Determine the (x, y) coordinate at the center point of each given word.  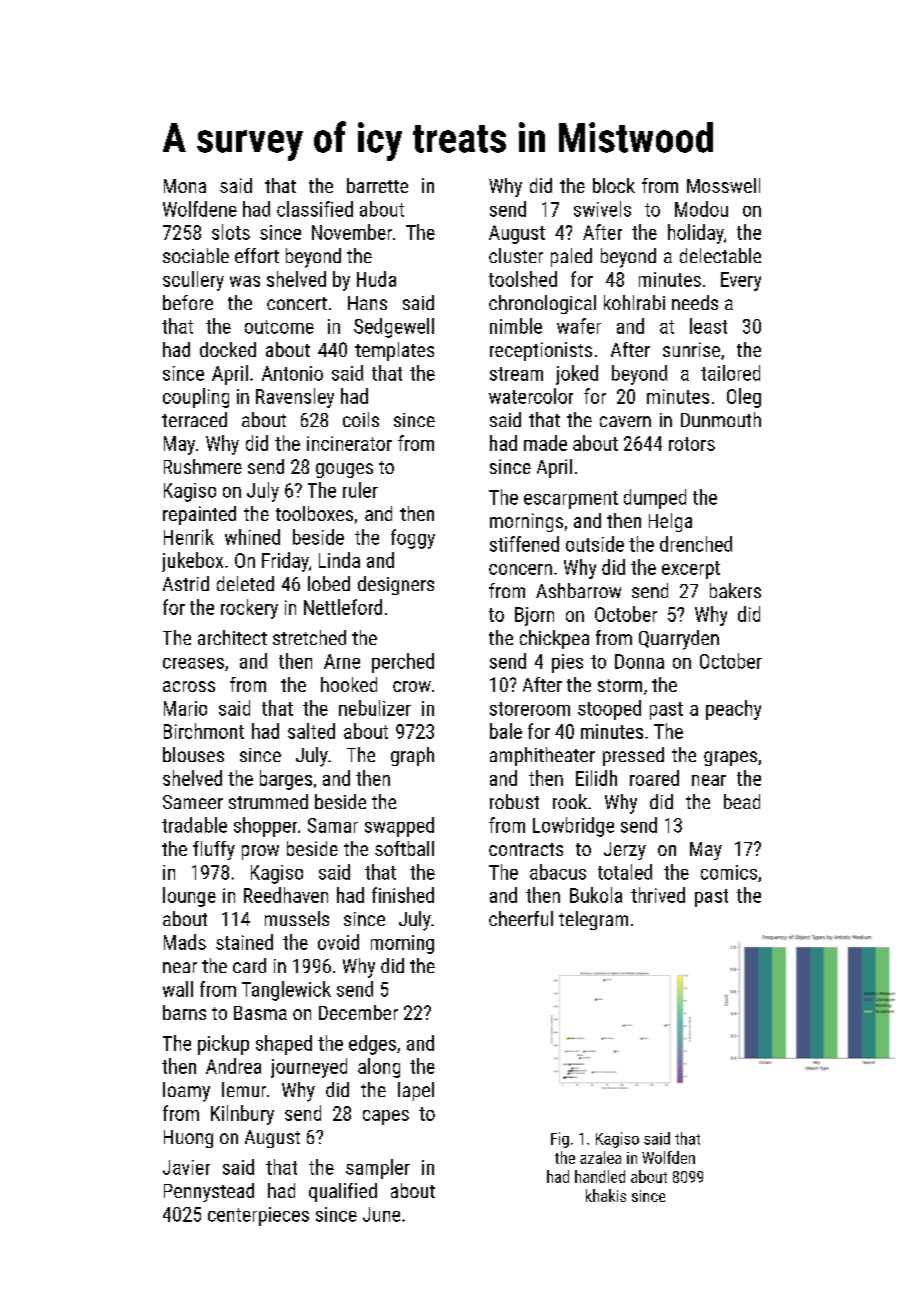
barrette (377, 185)
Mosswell (723, 185)
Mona (185, 186)
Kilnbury (242, 1115)
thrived (658, 895)
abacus (558, 872)
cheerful (521, 918)
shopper (265, 827)
